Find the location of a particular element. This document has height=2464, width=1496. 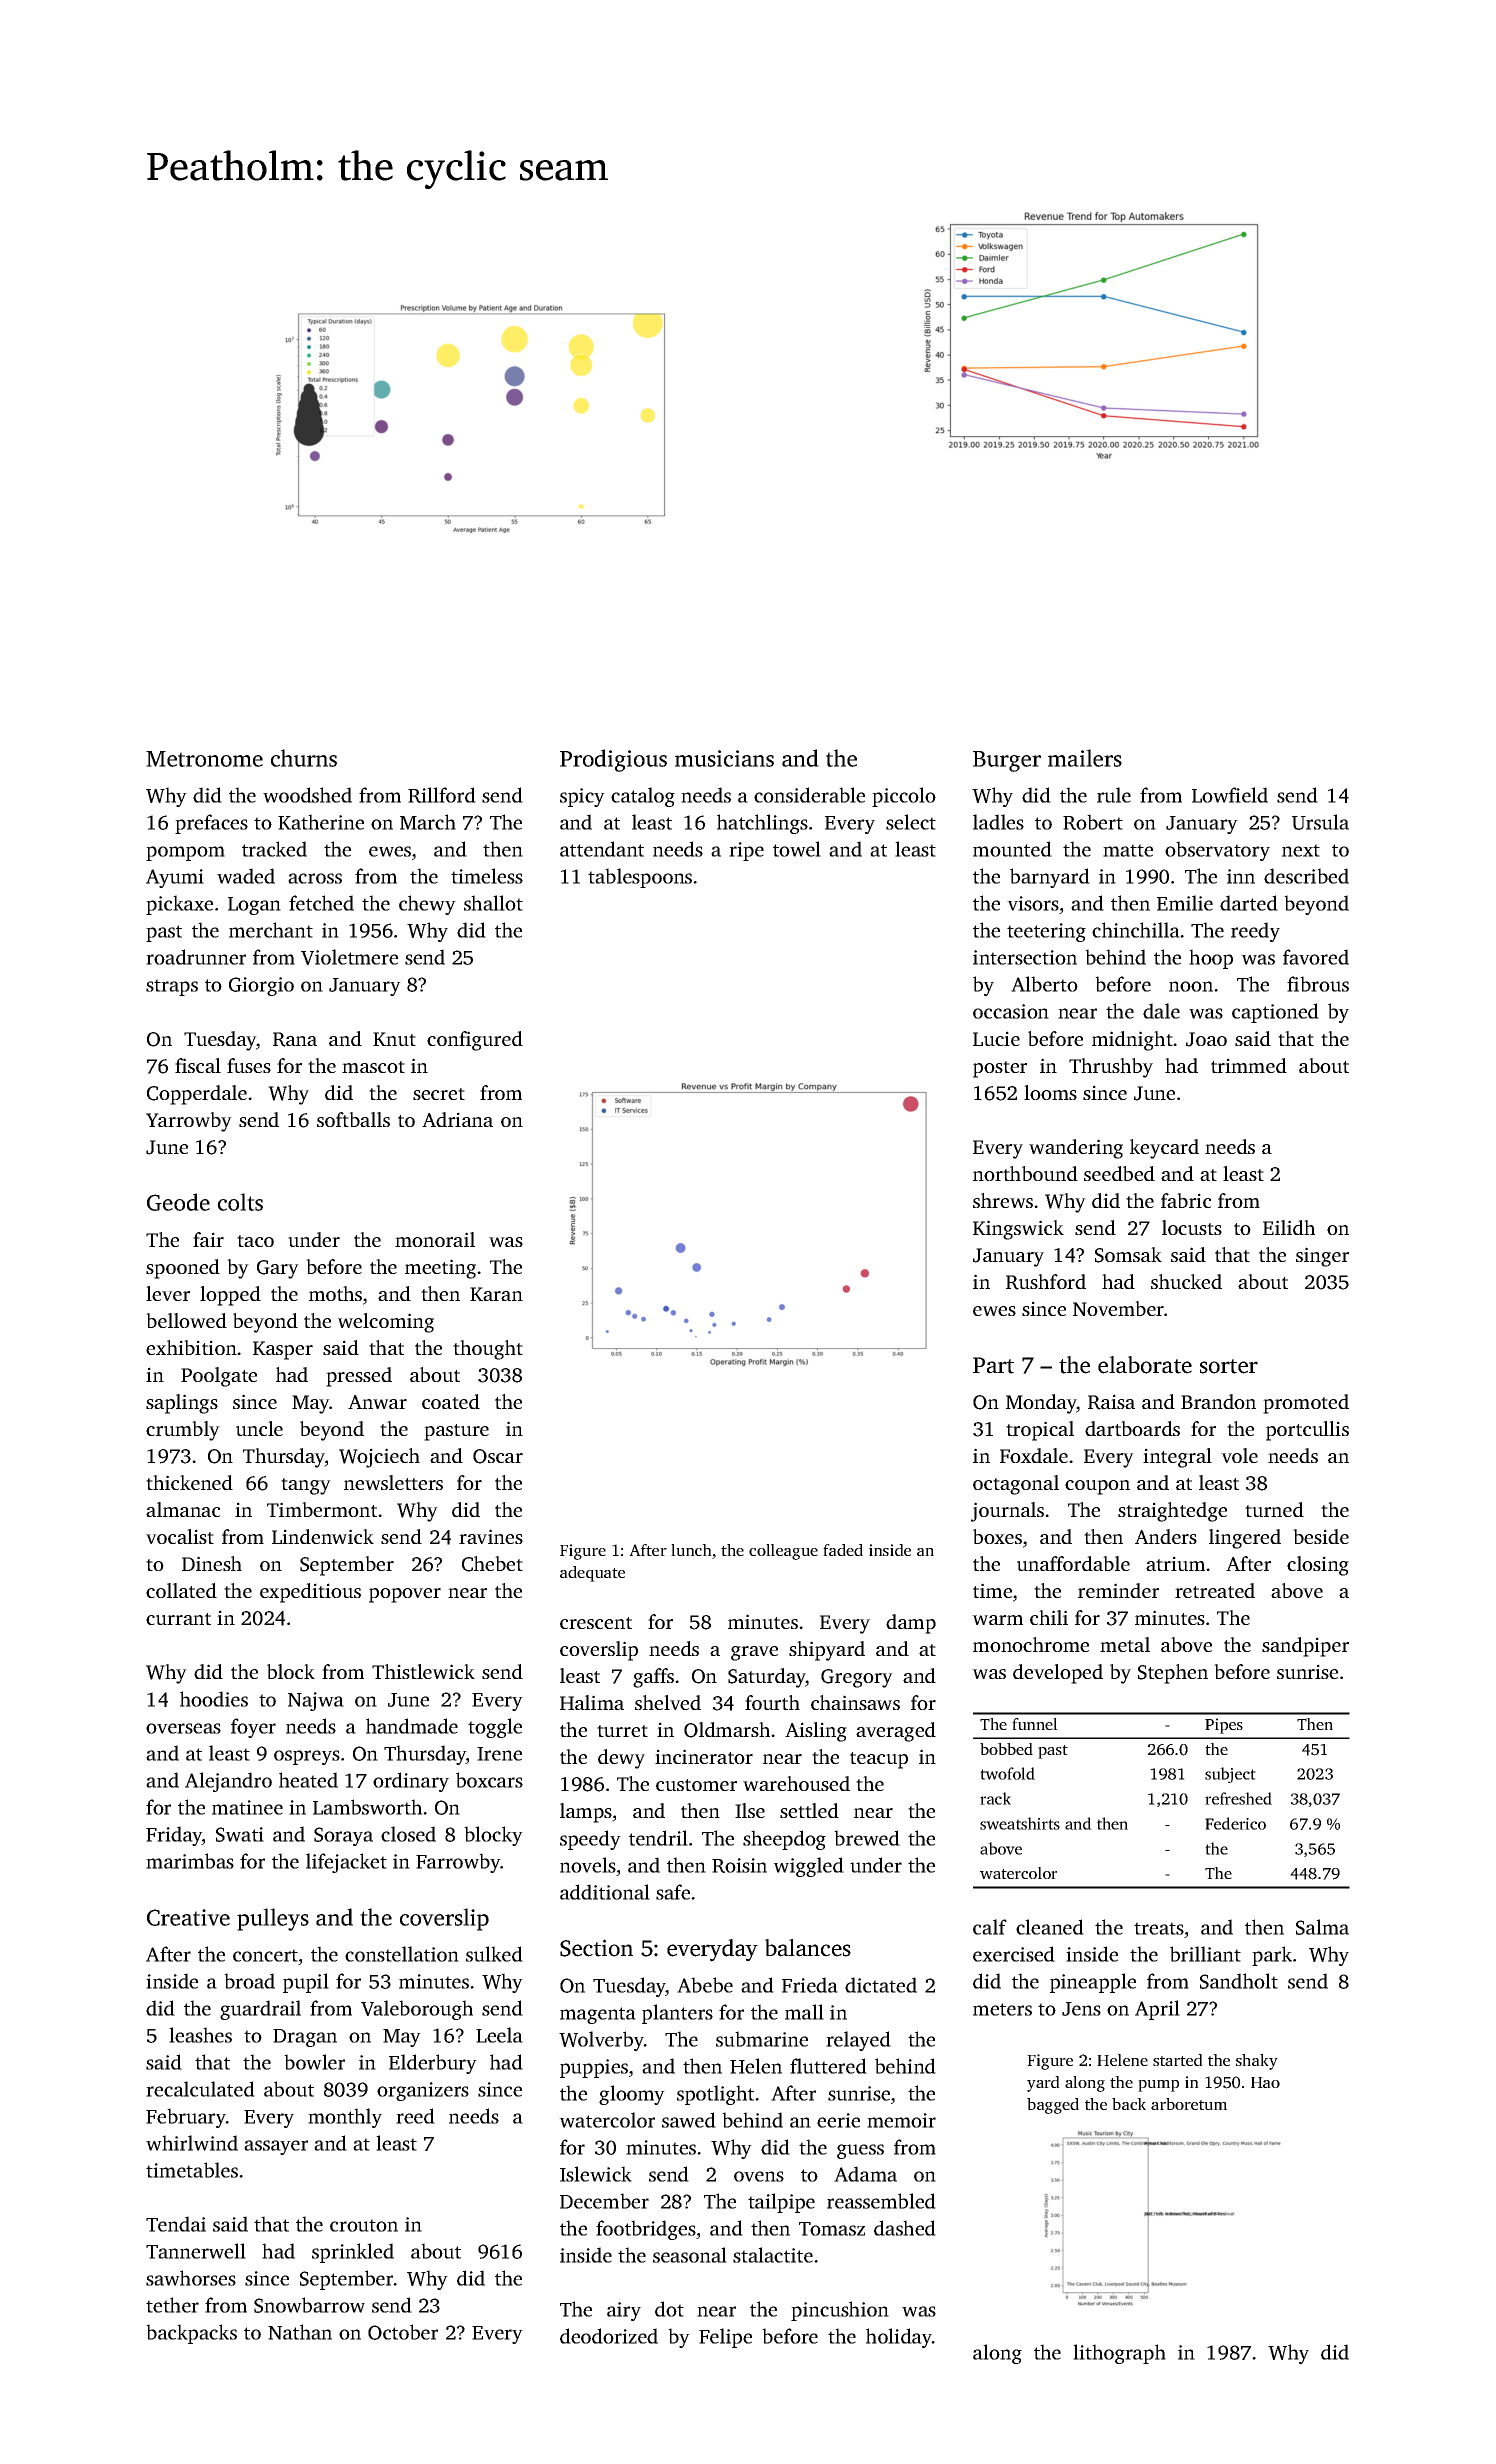

Burger is located at coordinates (1007, 761).
